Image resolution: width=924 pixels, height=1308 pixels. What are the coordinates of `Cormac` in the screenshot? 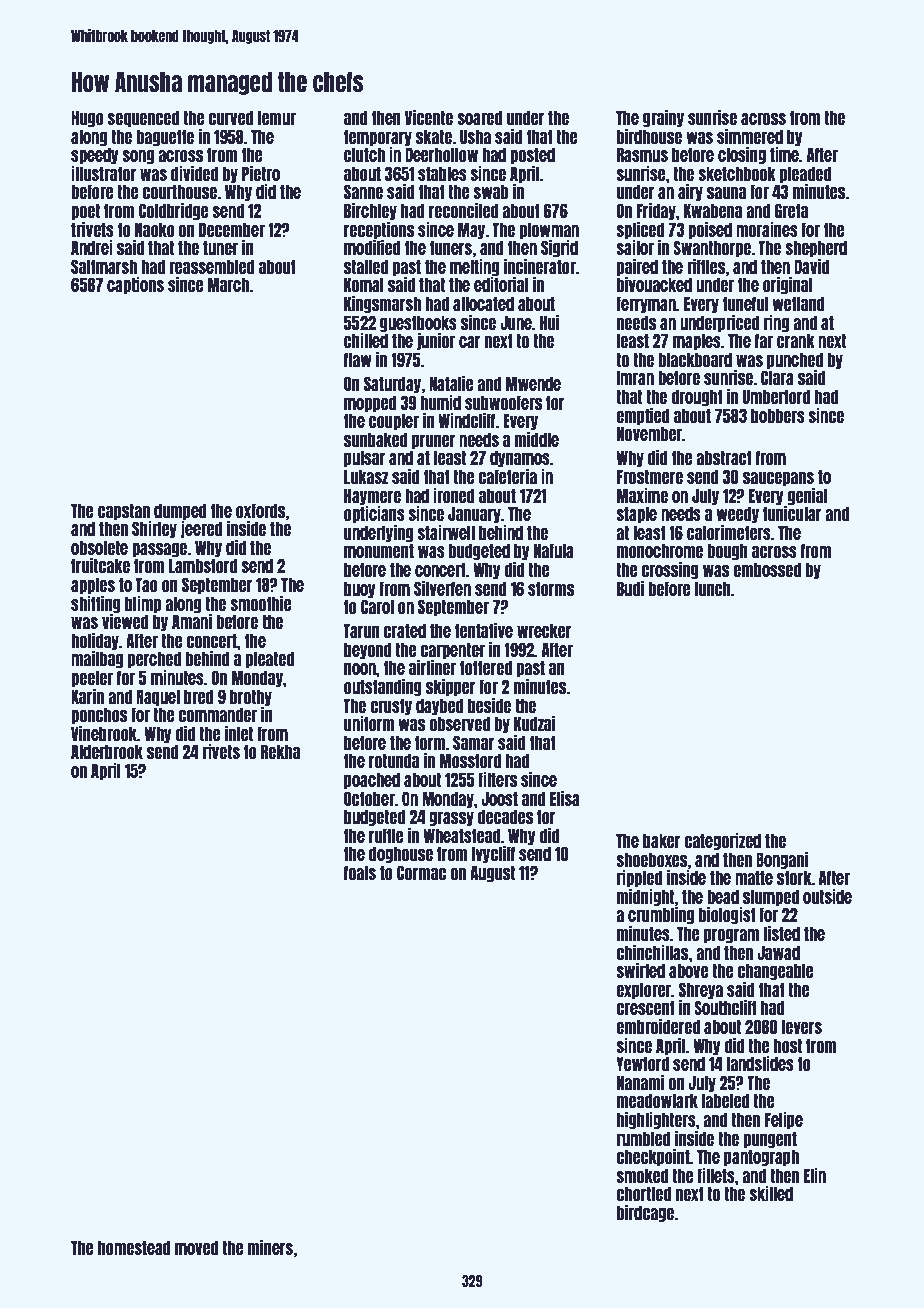 It's located at (421, 872).
